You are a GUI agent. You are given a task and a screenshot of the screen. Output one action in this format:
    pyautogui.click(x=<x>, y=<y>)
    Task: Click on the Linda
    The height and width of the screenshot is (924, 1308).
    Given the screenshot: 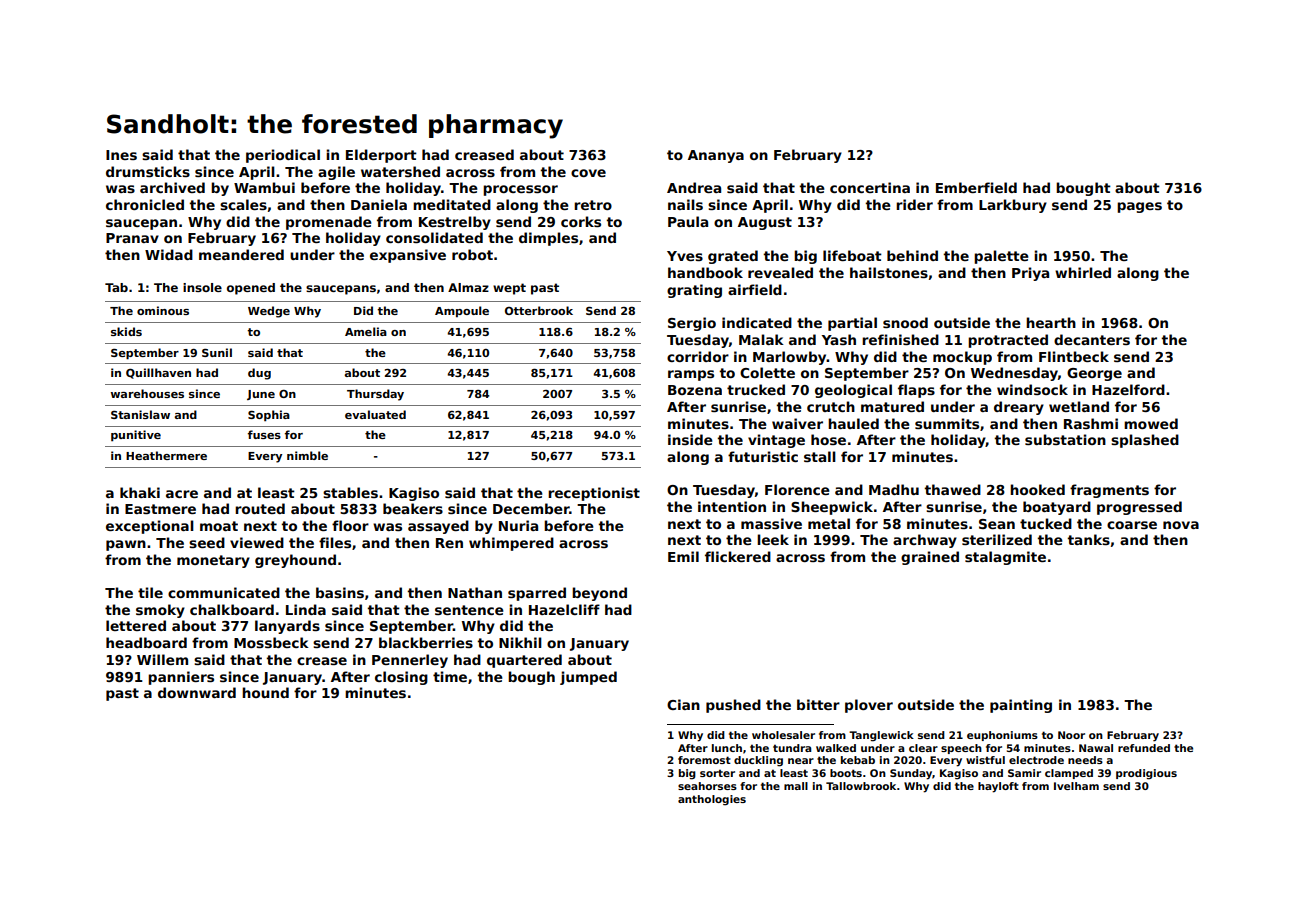 What is the action you would take?
    pyautogui.click(x=306, y=609)
